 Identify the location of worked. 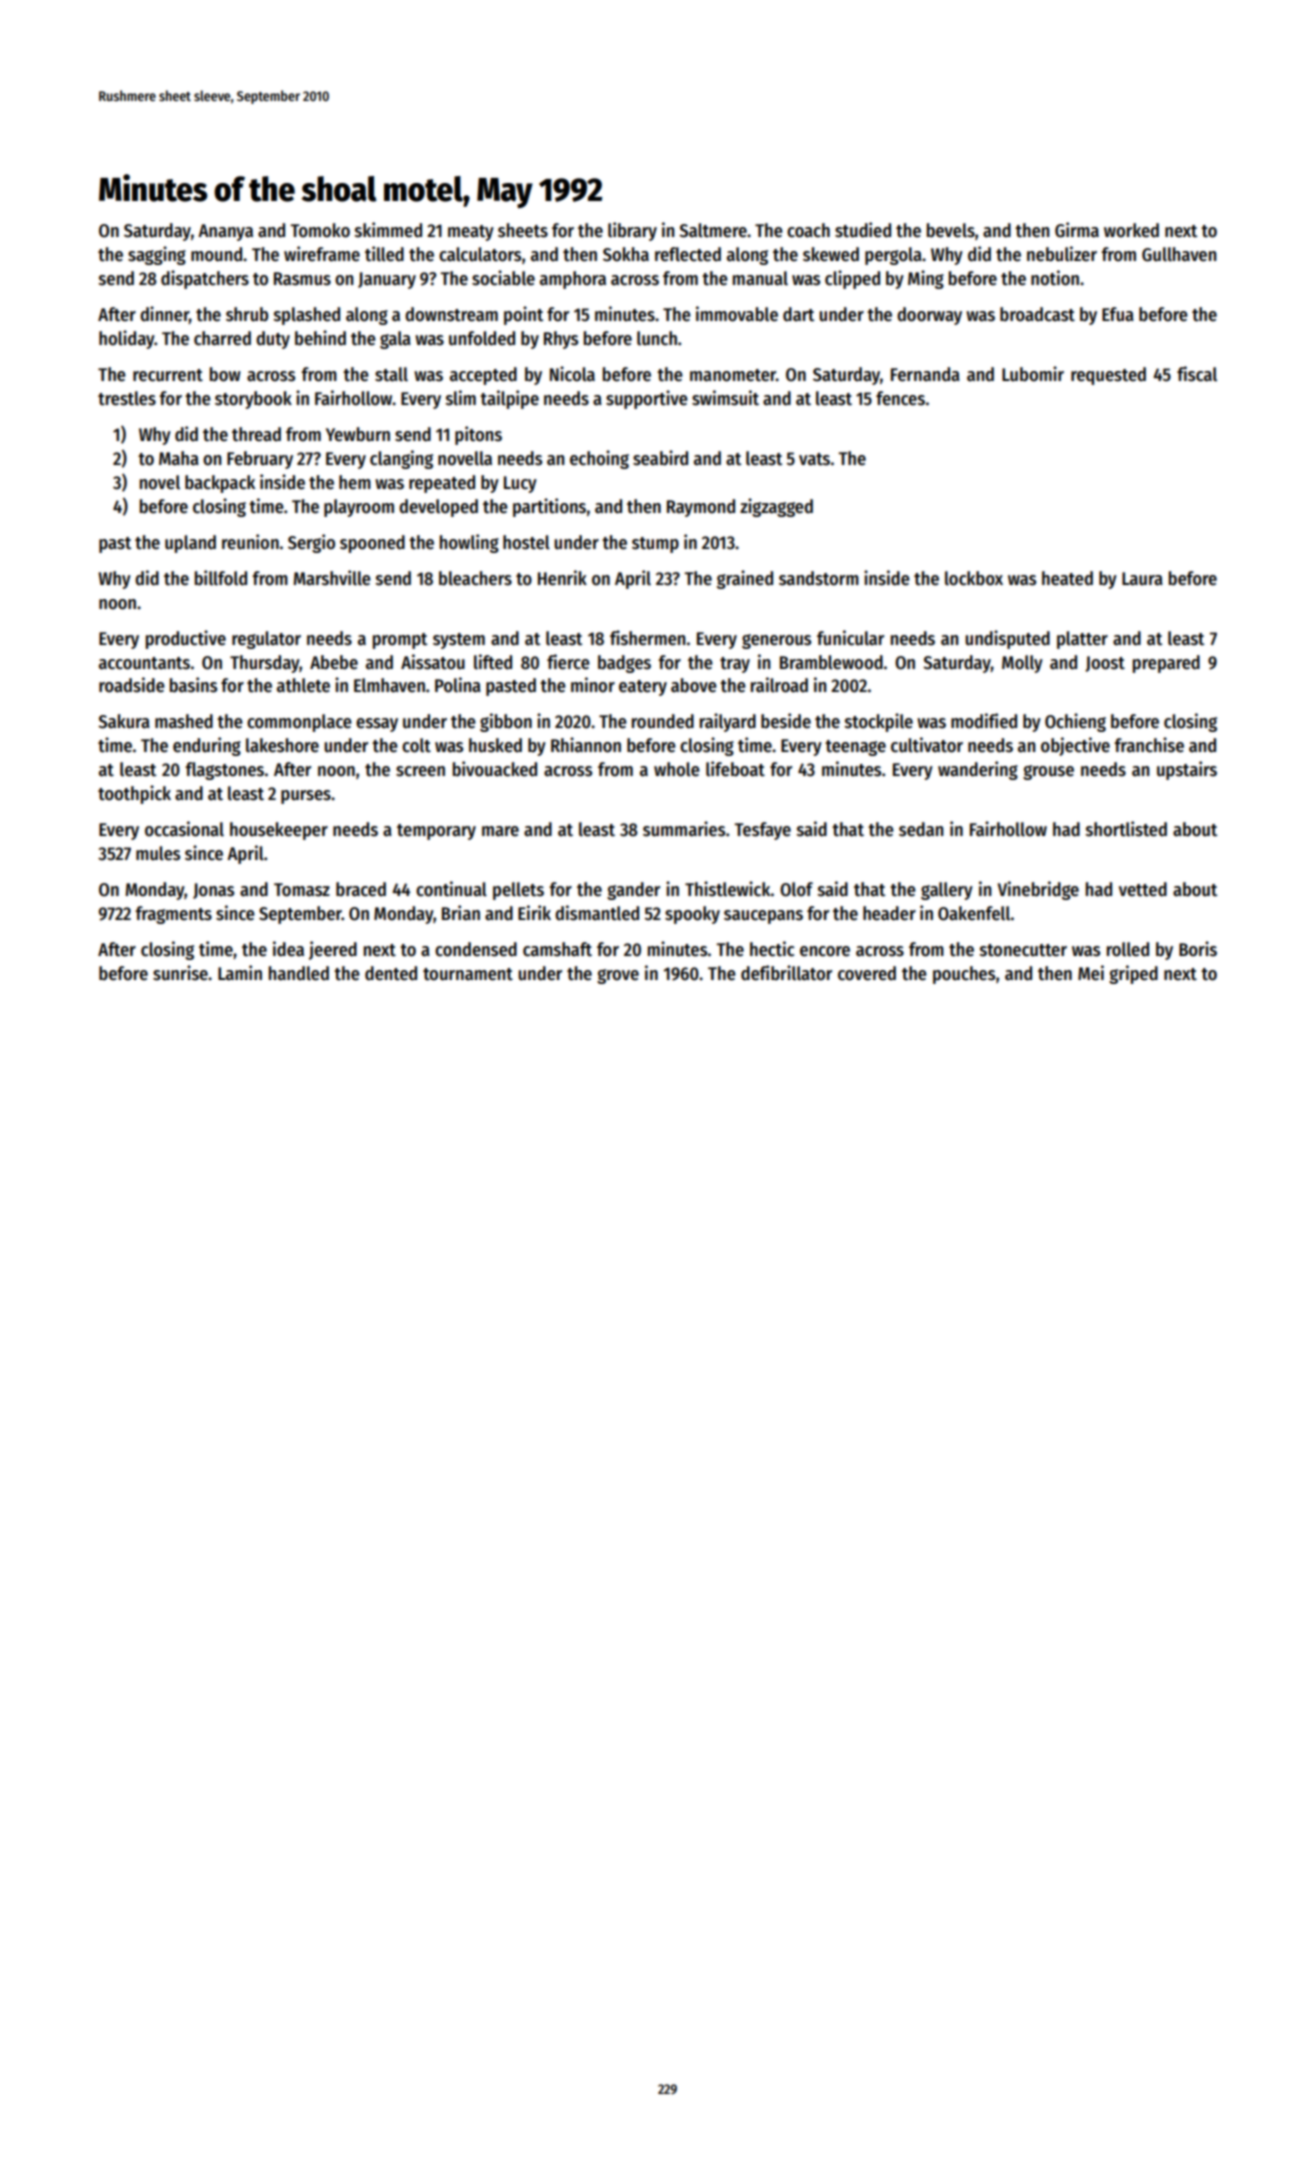
(1131, 230).
